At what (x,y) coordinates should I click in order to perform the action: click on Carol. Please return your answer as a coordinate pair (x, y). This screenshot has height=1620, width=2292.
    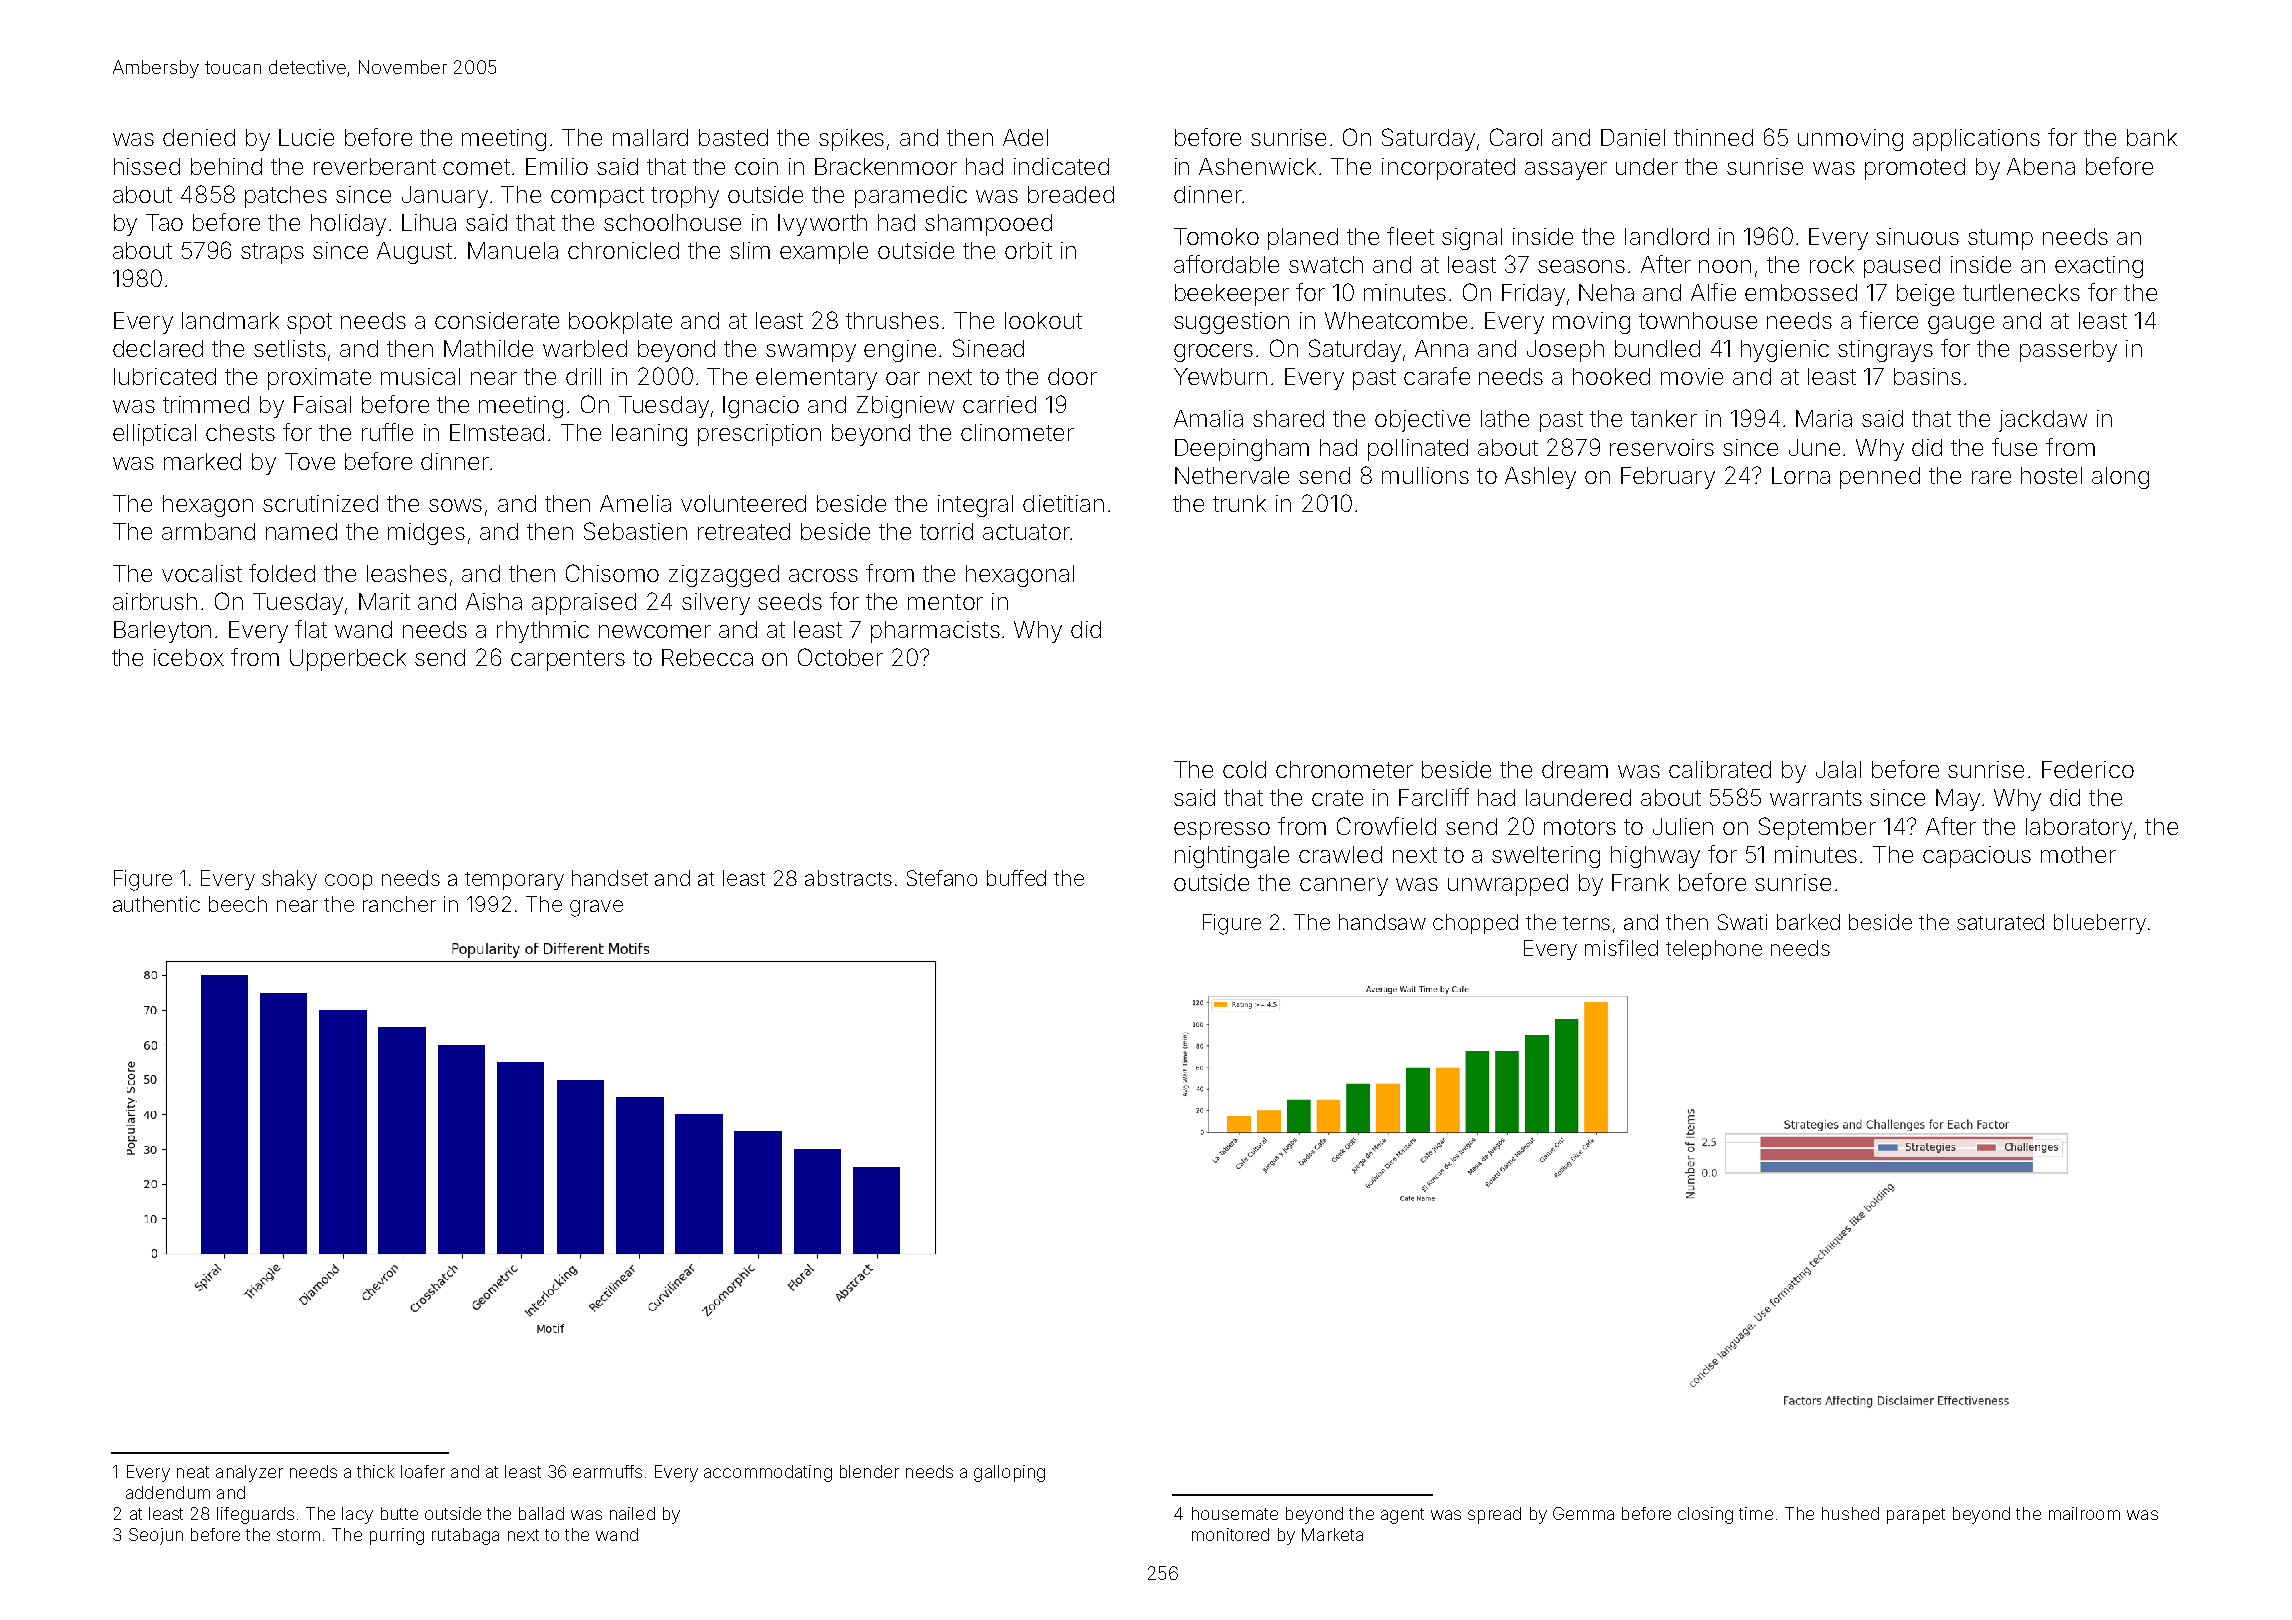
    Looking at the image, I should click on (1516, 137).
